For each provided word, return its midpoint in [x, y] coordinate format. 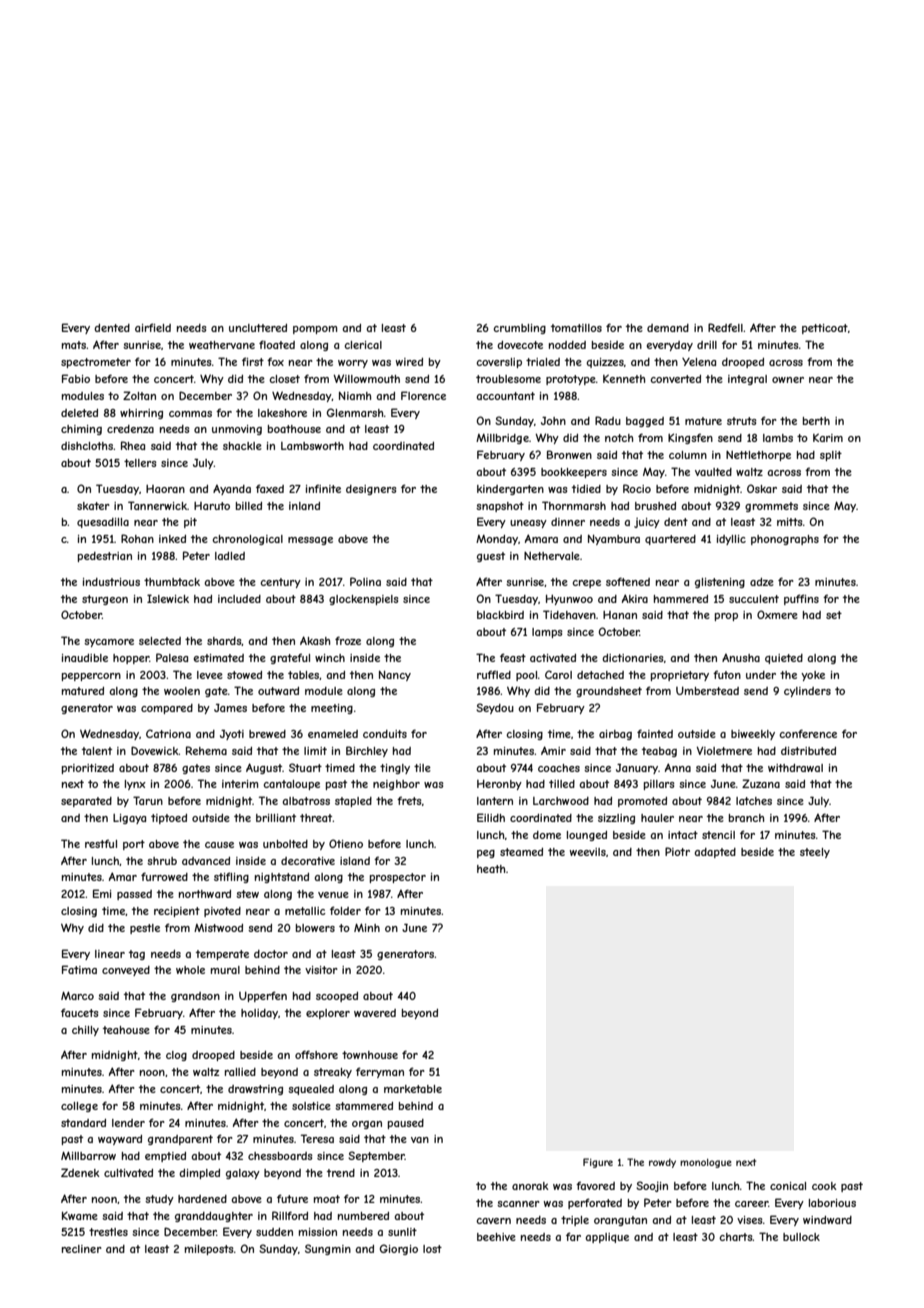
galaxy [243, 1174]
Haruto [212, 506]
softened [628, 581]
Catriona [168, 733]
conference [808, 733]
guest [491, 557]
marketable [413, 1089]
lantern [495, 801]
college [79, 1107]
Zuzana [761, 783]
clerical [363, 345]
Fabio [76, 378]
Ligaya [129, 819]
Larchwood [561, 801]
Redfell [725, 327]
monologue [706, 1163]
